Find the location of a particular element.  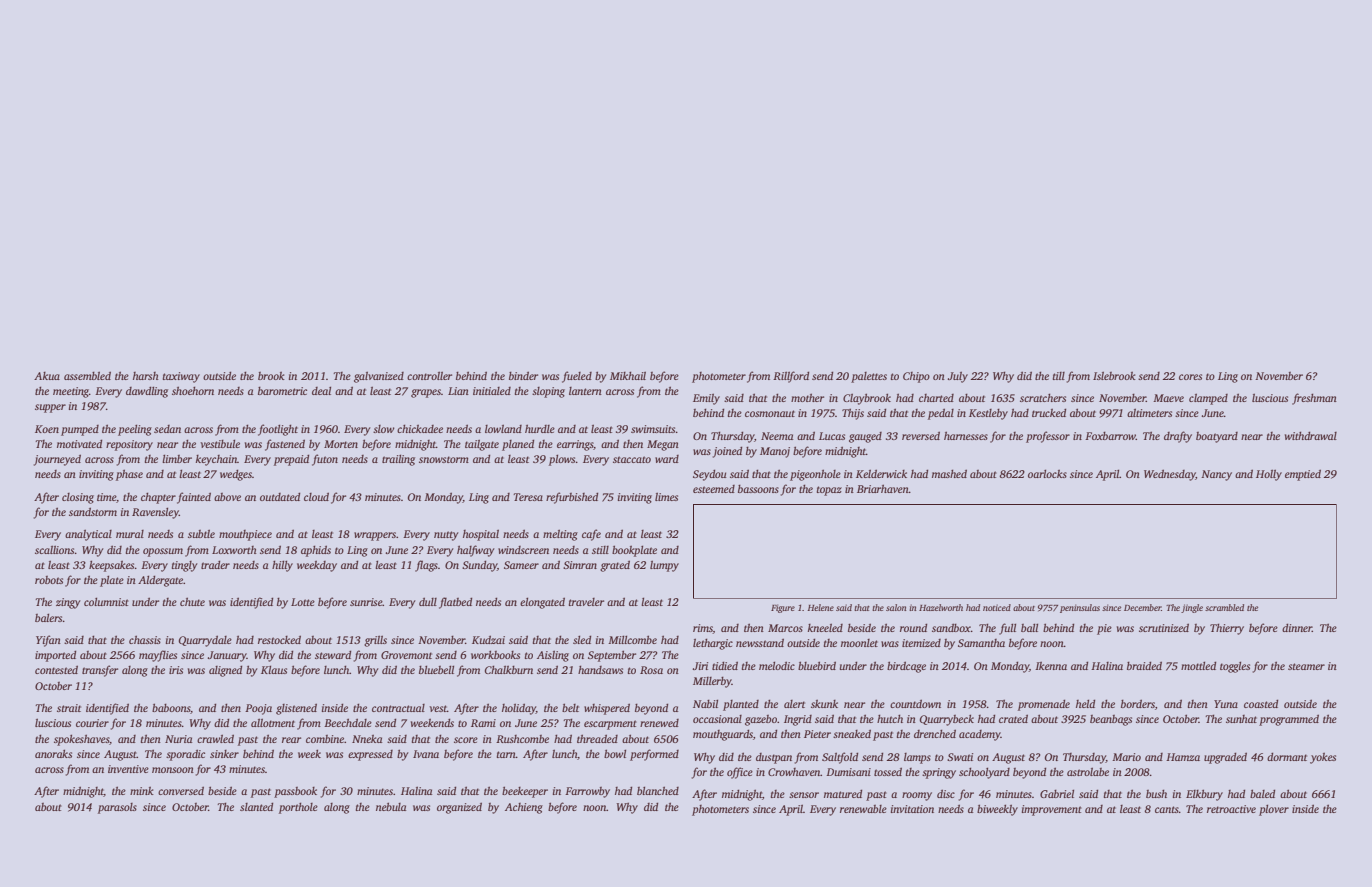

Mikhail is located at coordinates (628, 375).
